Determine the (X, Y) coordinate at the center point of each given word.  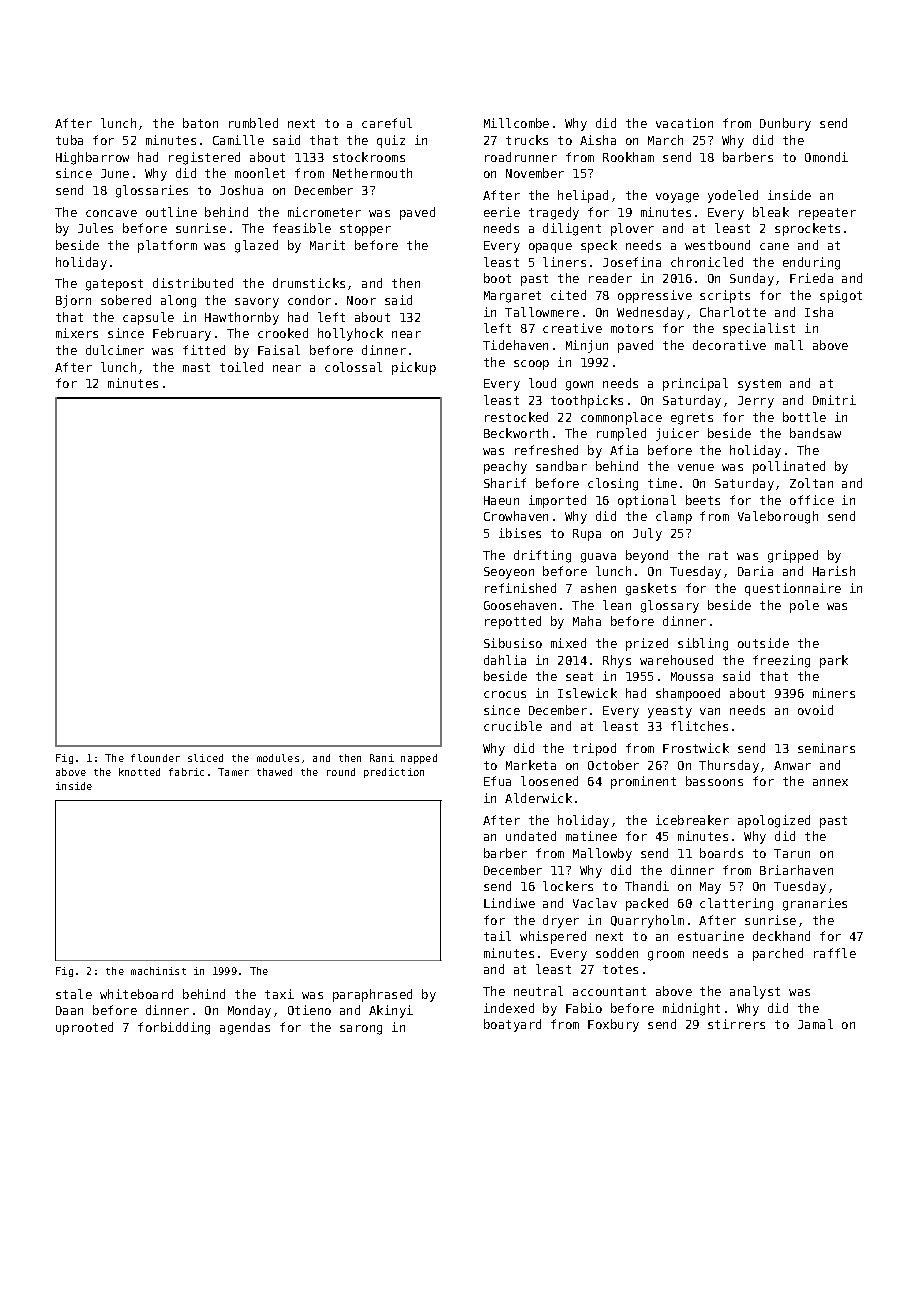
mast (196, 367)
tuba (69, 140)
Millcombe (516, 123)
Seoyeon (509, 573)
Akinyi (391, 1011)
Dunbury (785, 124)
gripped (793, 556)
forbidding (174, 1028)
